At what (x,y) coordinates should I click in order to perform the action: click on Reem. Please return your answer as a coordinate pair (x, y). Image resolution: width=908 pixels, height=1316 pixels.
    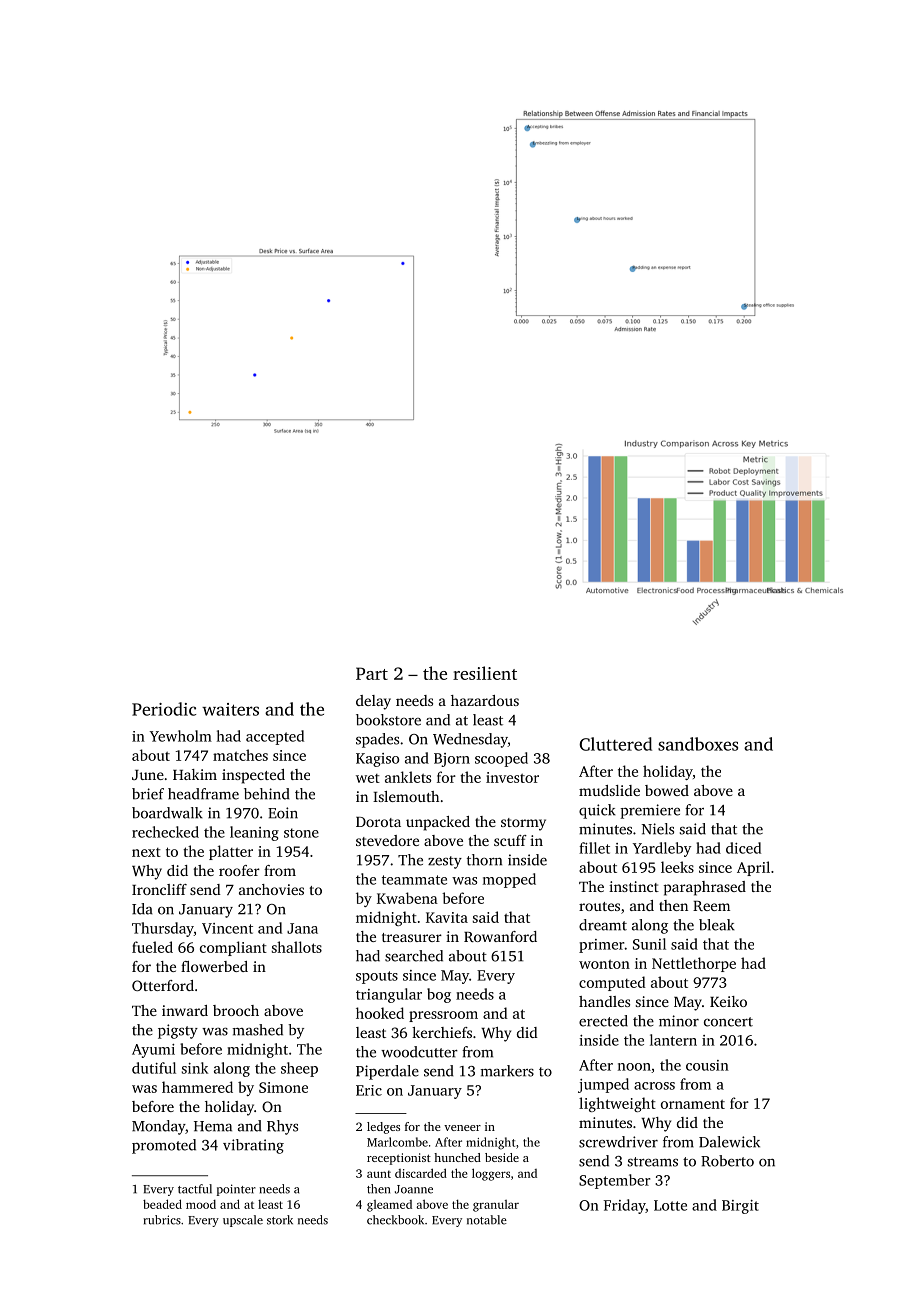
    Looking at the image, I should click on (711, 906).
